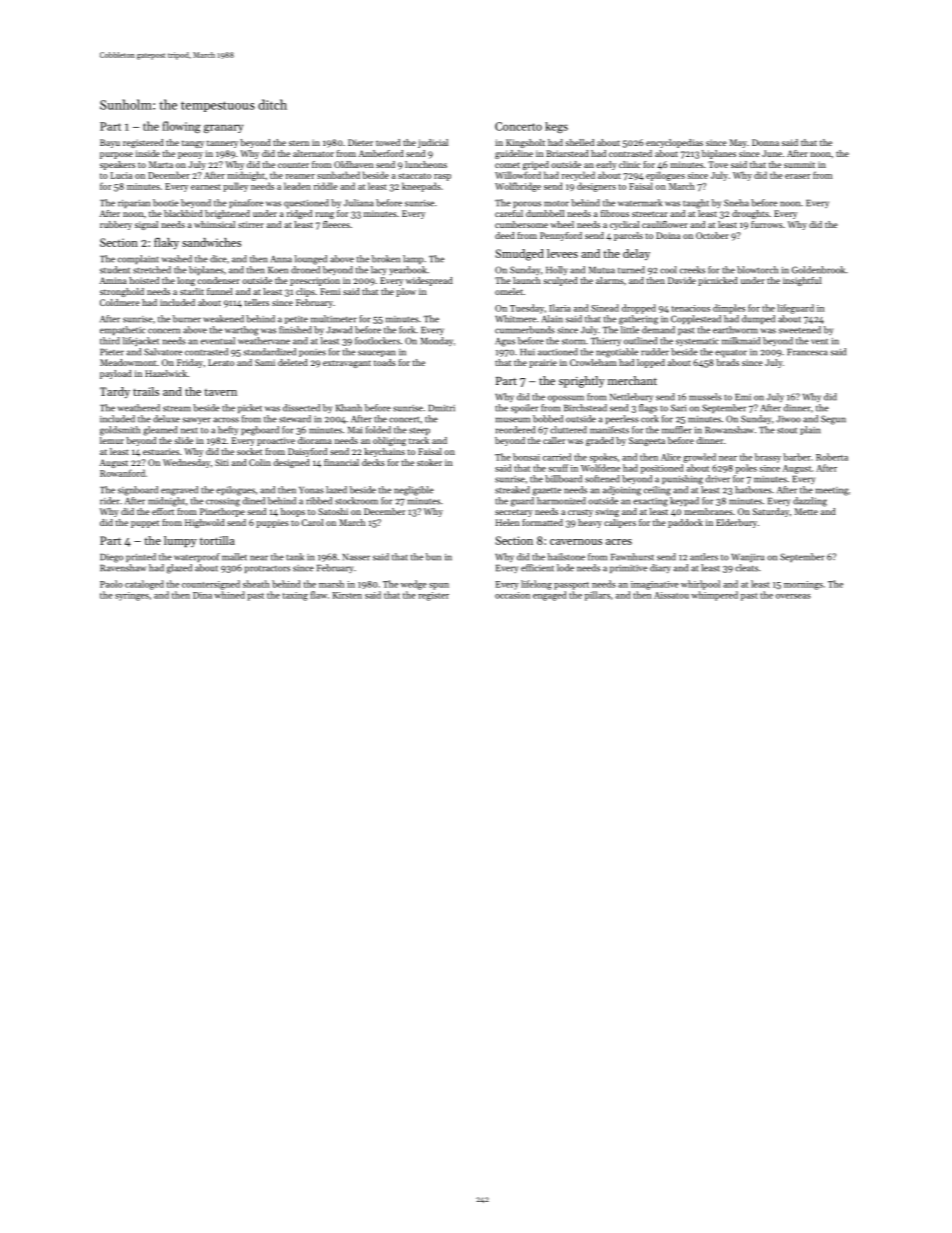 The image size is (952, 1233). I want to click on leaden, so click(297, 186).
